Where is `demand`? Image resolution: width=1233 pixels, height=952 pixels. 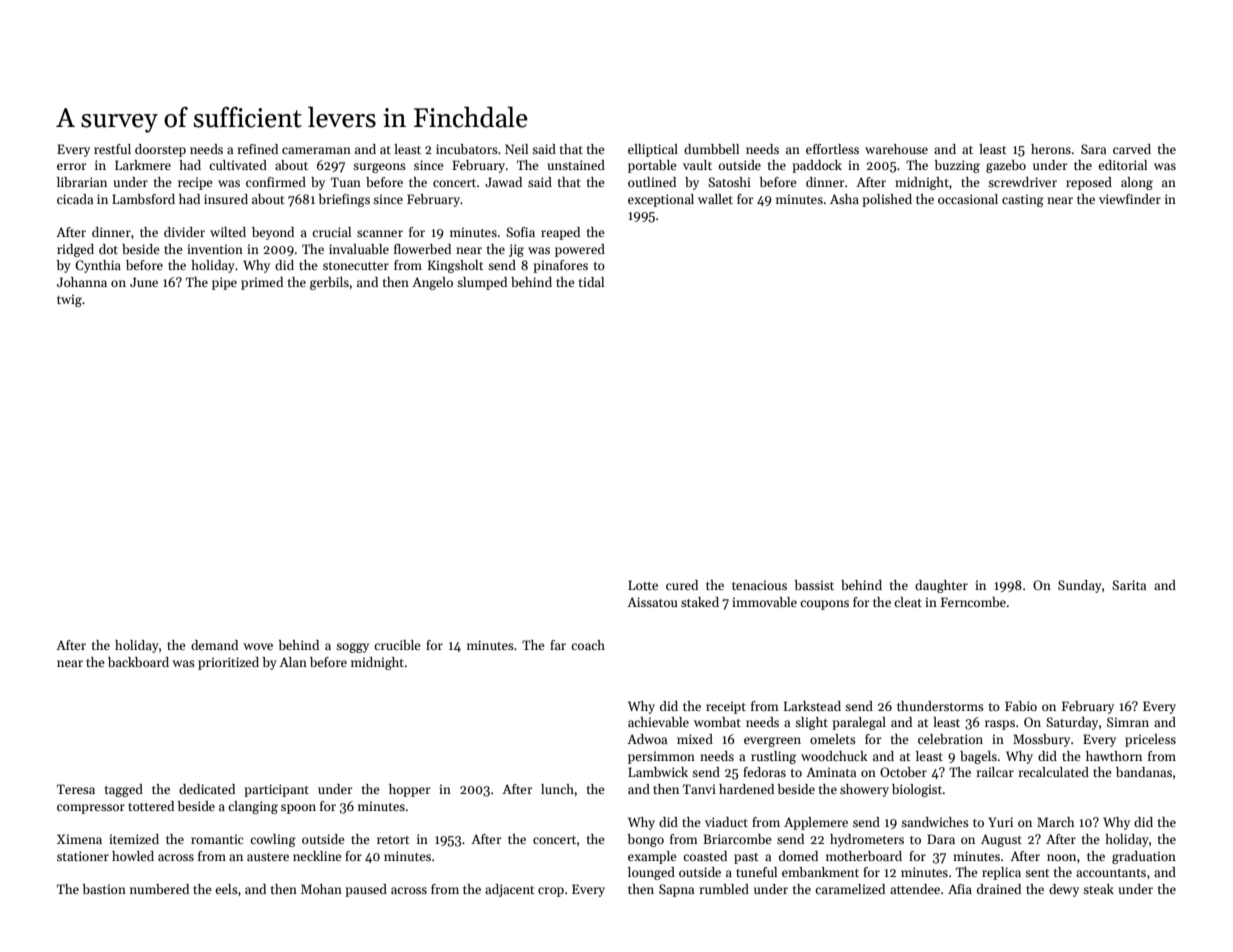 demand is located at coordinates (214, 645).
